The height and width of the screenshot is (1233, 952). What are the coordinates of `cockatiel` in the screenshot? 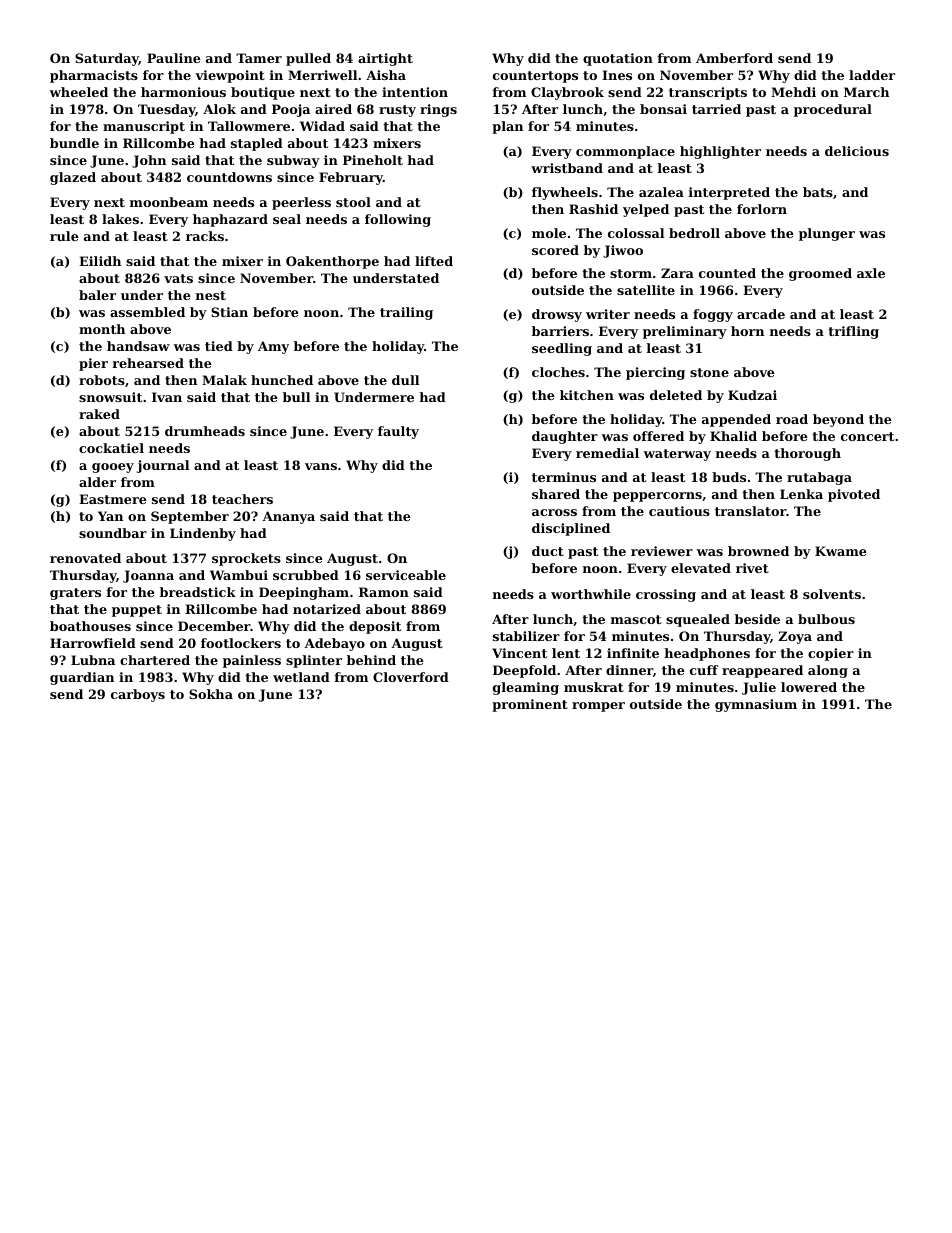 It's located at (111, 448).
